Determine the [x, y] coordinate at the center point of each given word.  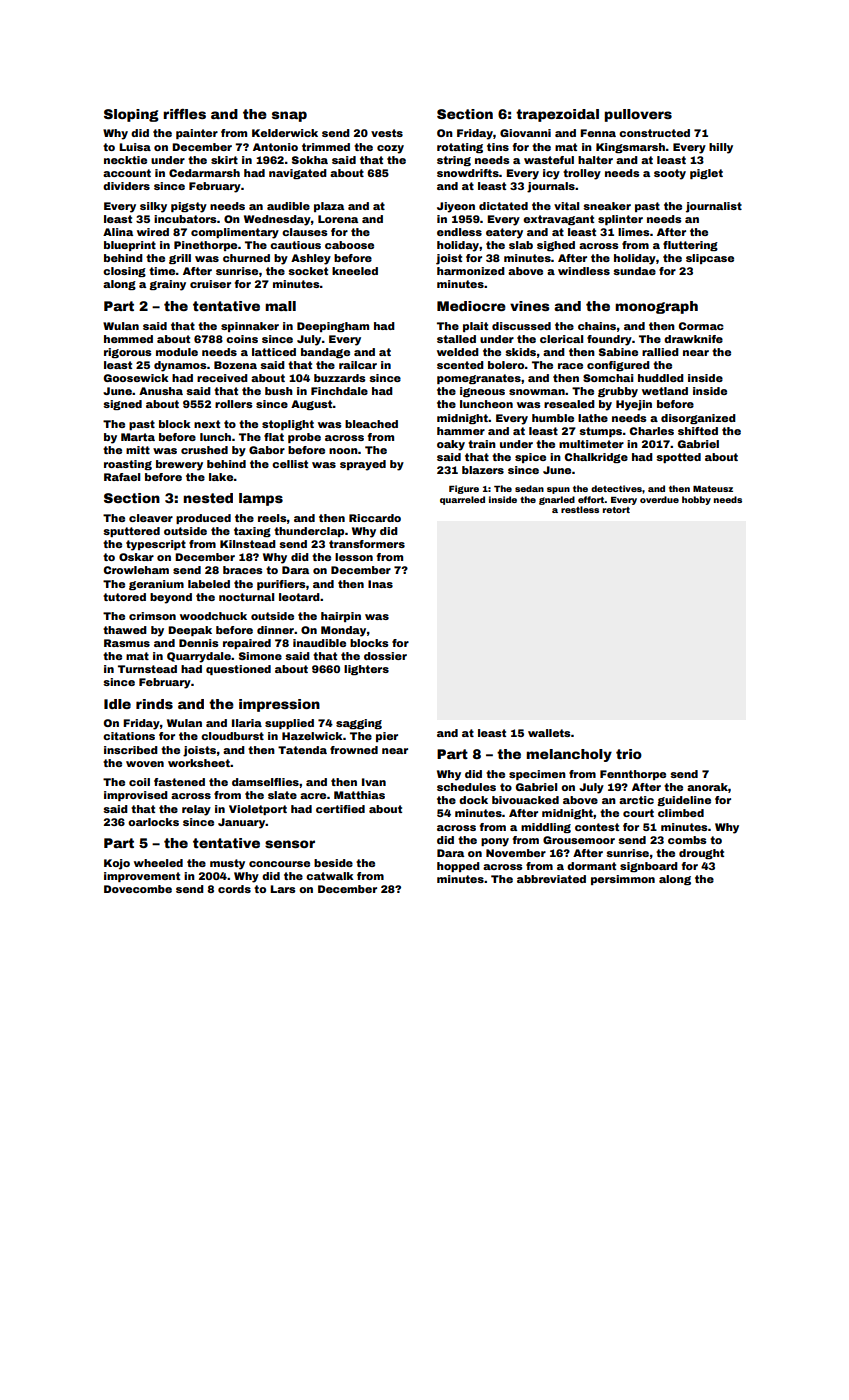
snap [289, 116]
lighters [366, 670]
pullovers [638, 115]
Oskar [136, 557]
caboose [349, 245]
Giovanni [525, 133]
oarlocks [153, 822]
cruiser [210, 284]
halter [595, 160]
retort [616, 510]
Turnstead [147, 669]
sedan [529, 488]
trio [629, 754]
